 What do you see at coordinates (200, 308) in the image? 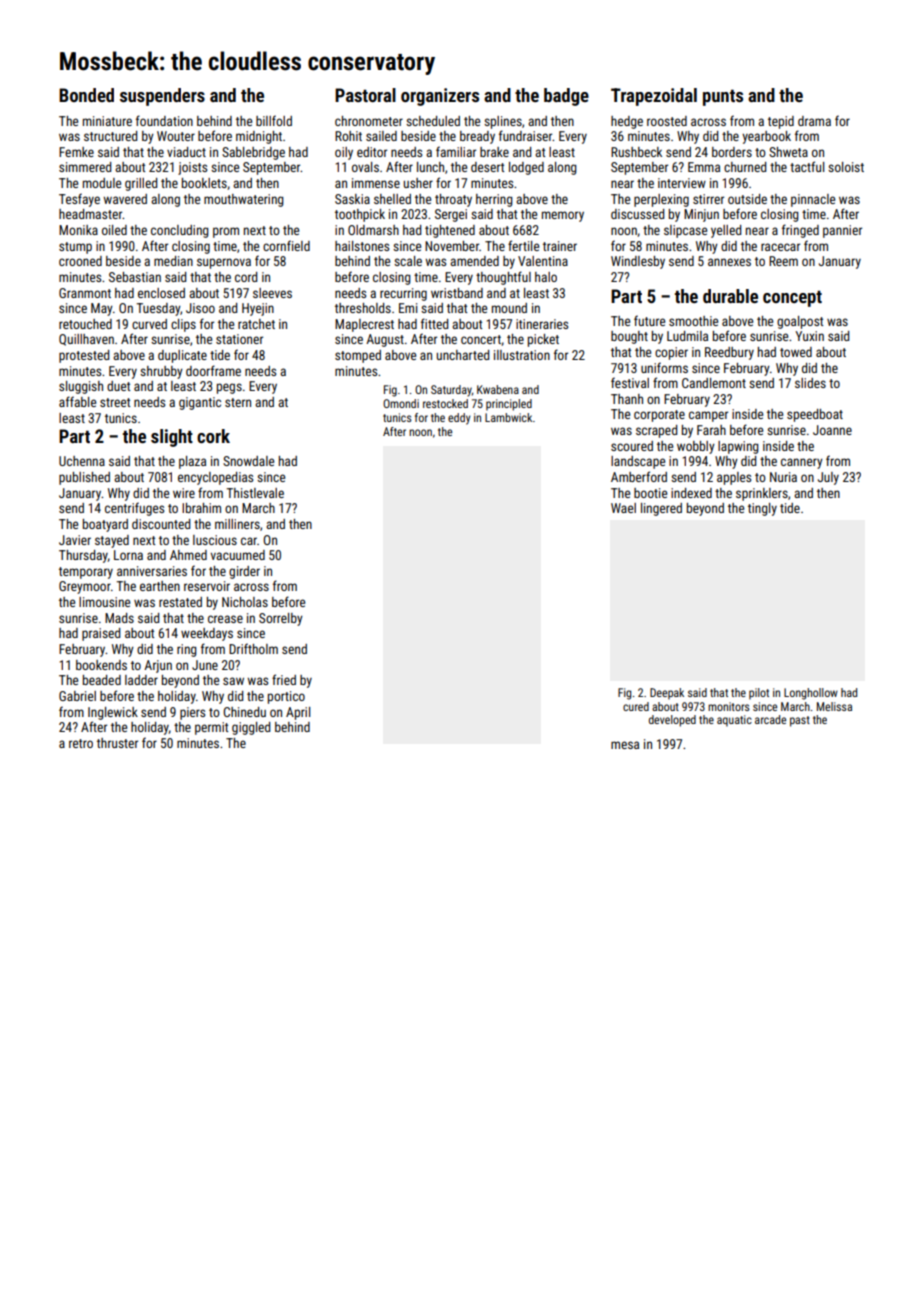
I see `Jisoo` at bounding box center [200, 308].
